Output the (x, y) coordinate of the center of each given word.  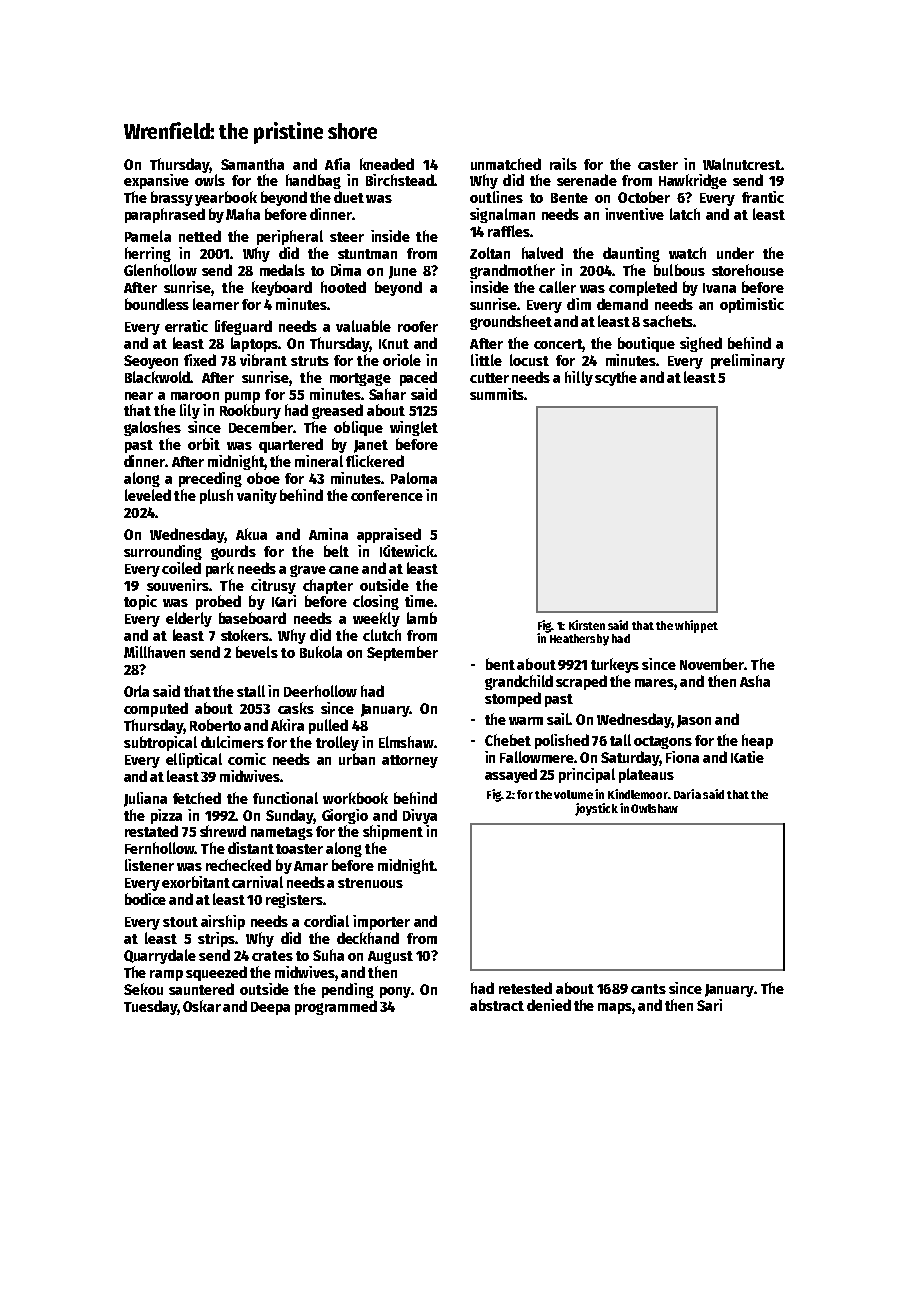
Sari (709, 1005)
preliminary (748, 361)
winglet (414, 428)
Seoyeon (151, 362)
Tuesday (150, 1007)
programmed (336, 1007)
